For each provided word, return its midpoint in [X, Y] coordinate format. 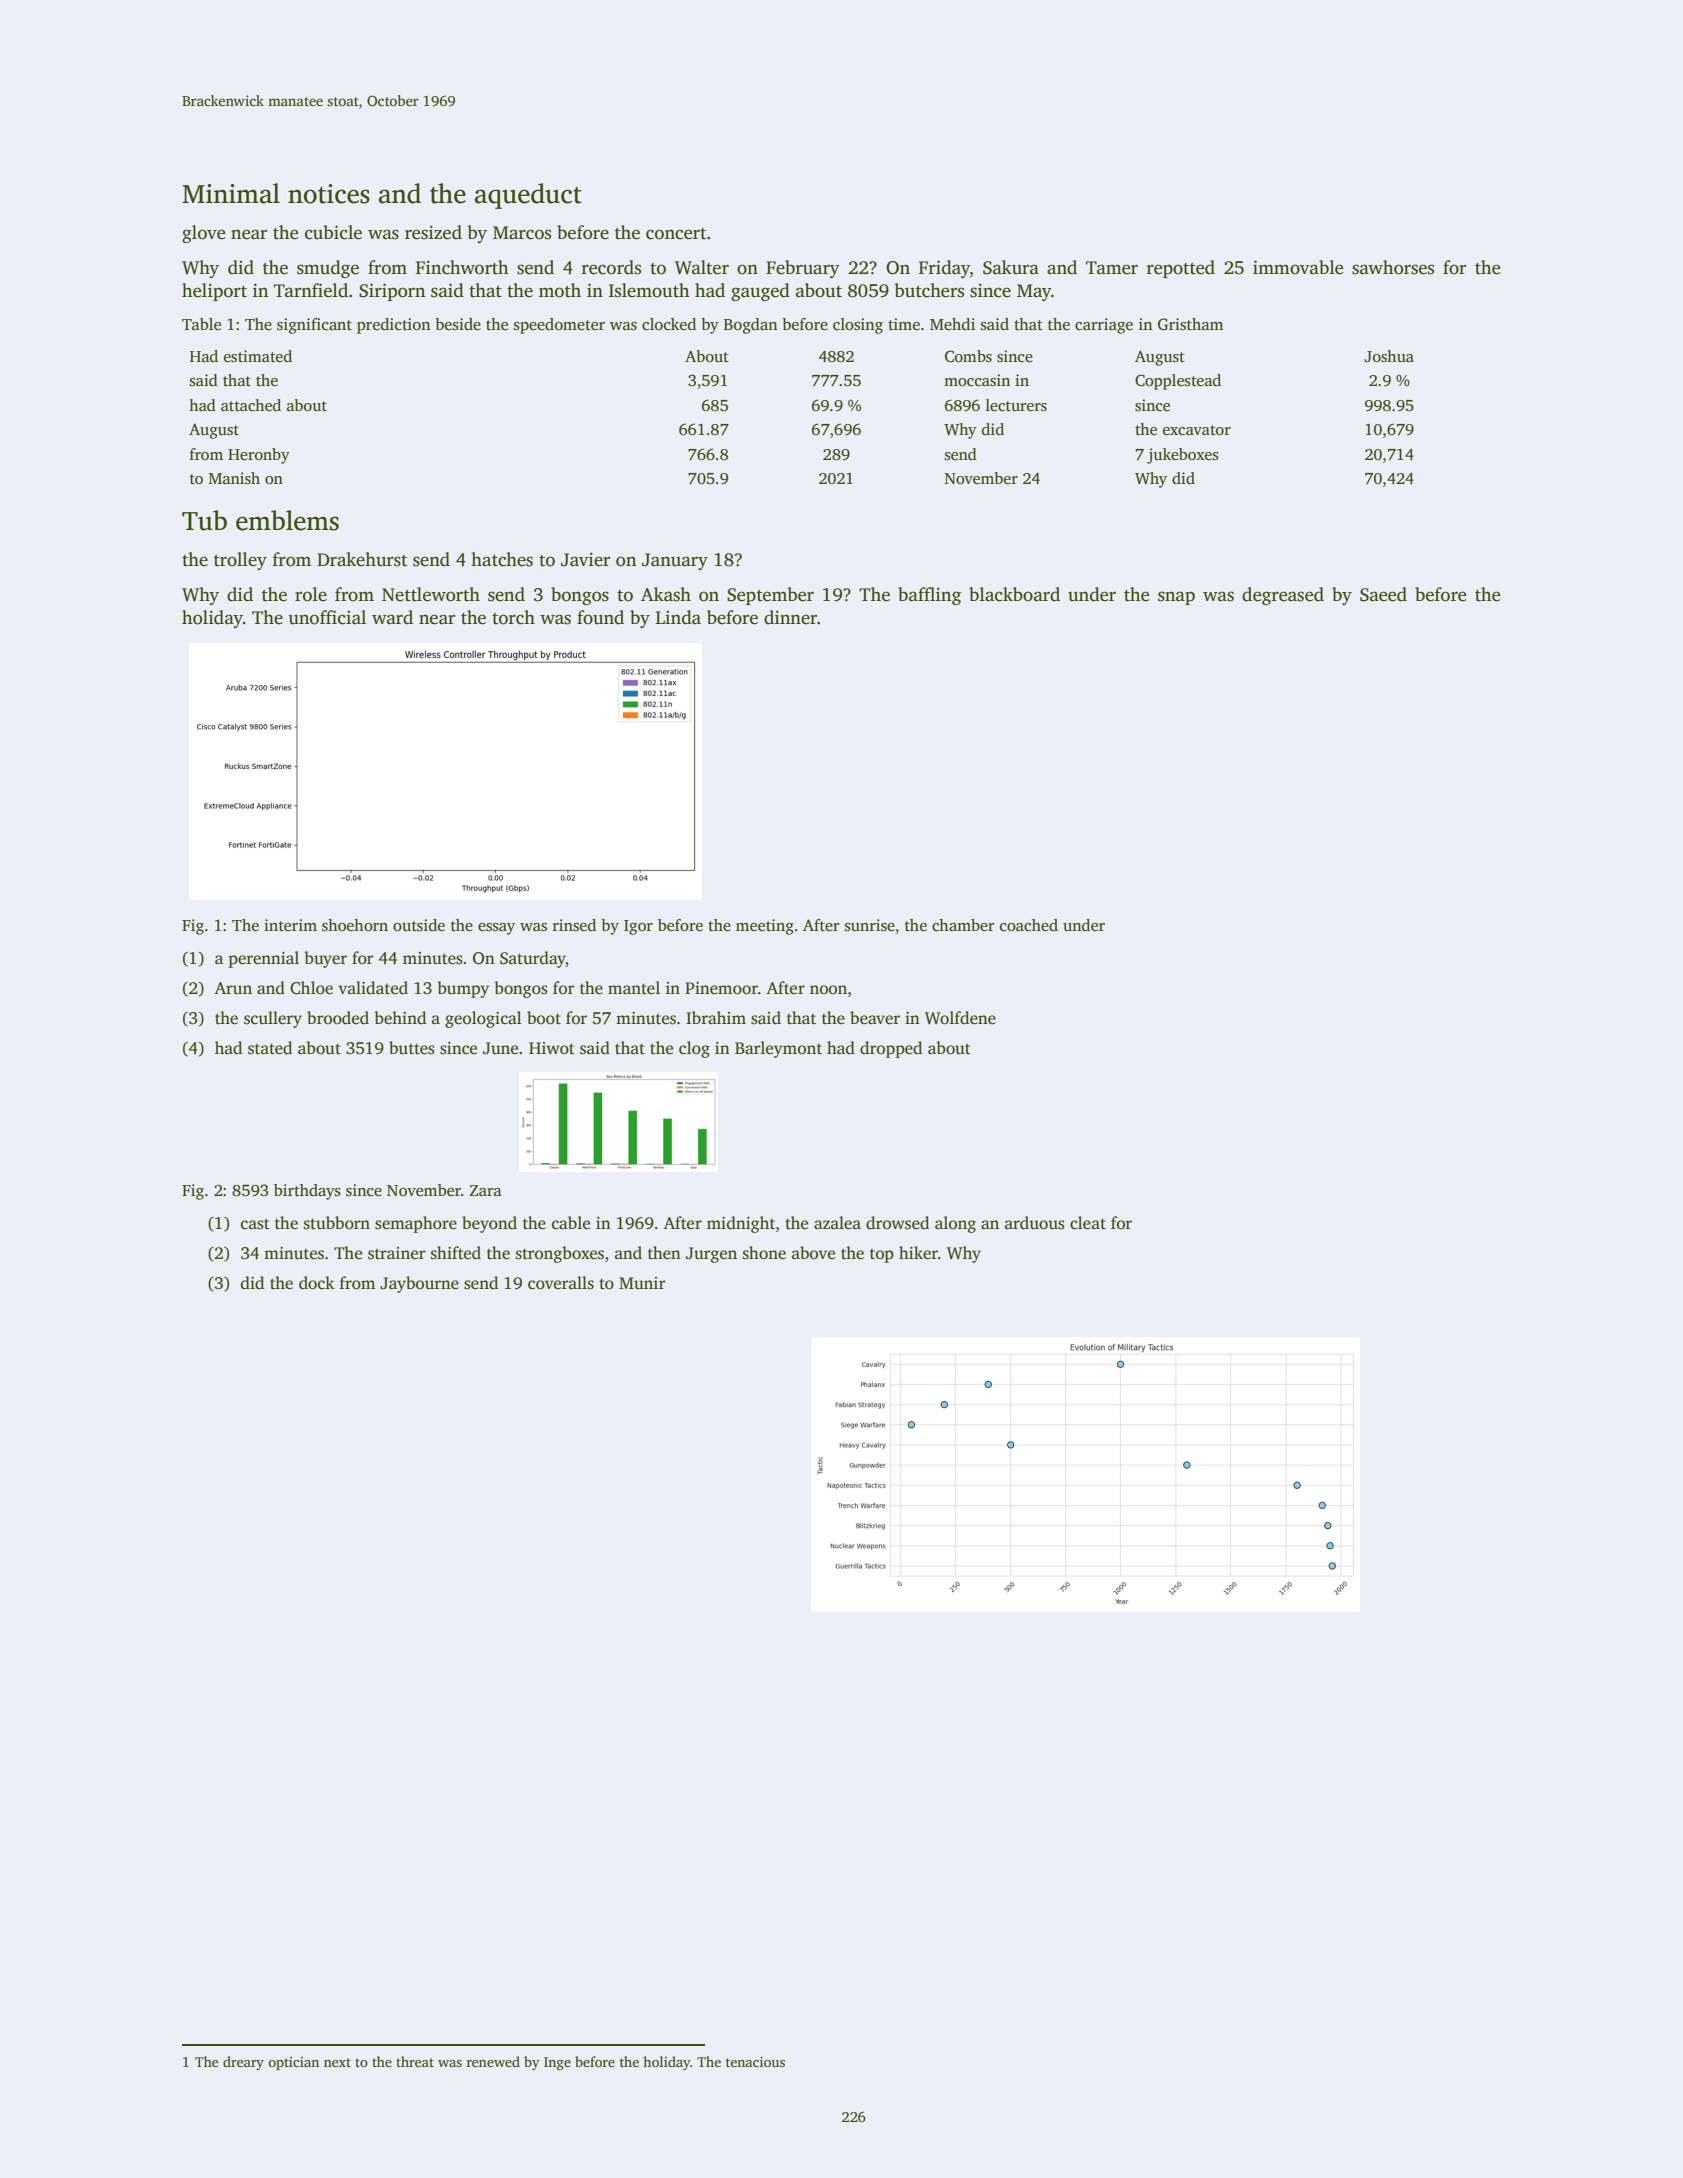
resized [433, 232]
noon [828, 989]
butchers [929, 290]
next [337, 2062]
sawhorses [1393, 267]
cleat [1088, 1223]
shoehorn [355, 925]
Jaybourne [419, 1284]
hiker [918, 1253]
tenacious [755, 2062]
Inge [557, 2063]
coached [1029, 925]
